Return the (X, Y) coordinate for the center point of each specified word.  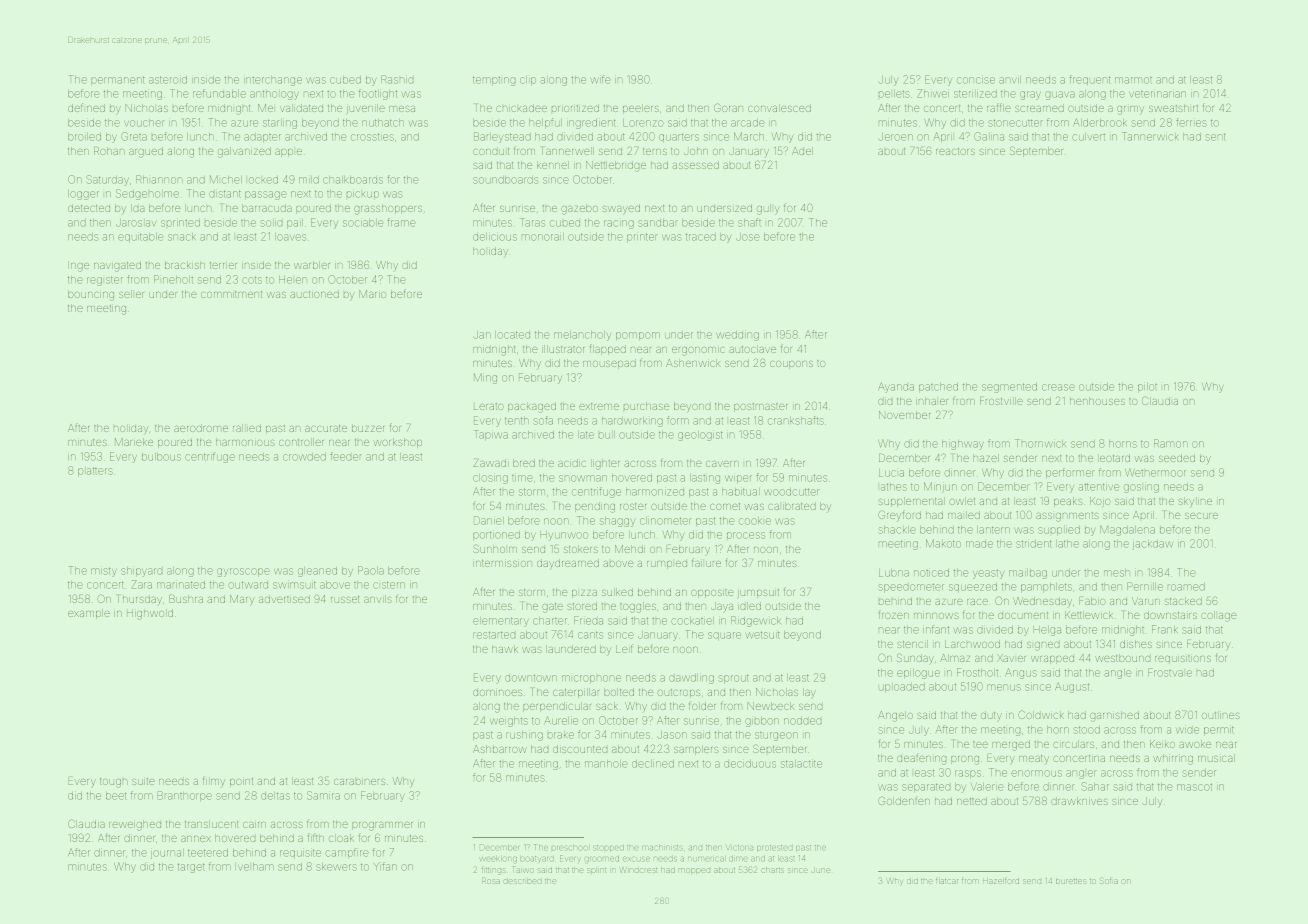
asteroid (168, 80)
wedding (737, 336)
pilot (1147, 387)
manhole (606, 764)
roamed (1186, 587)
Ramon (1171, 443)
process (745, 535)
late (586, 435)
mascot (1194, 787)
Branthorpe (185, 796)
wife (600, 79)
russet (345, 599)
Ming (485, 378)
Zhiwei (933, 93)
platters (95, 471)
